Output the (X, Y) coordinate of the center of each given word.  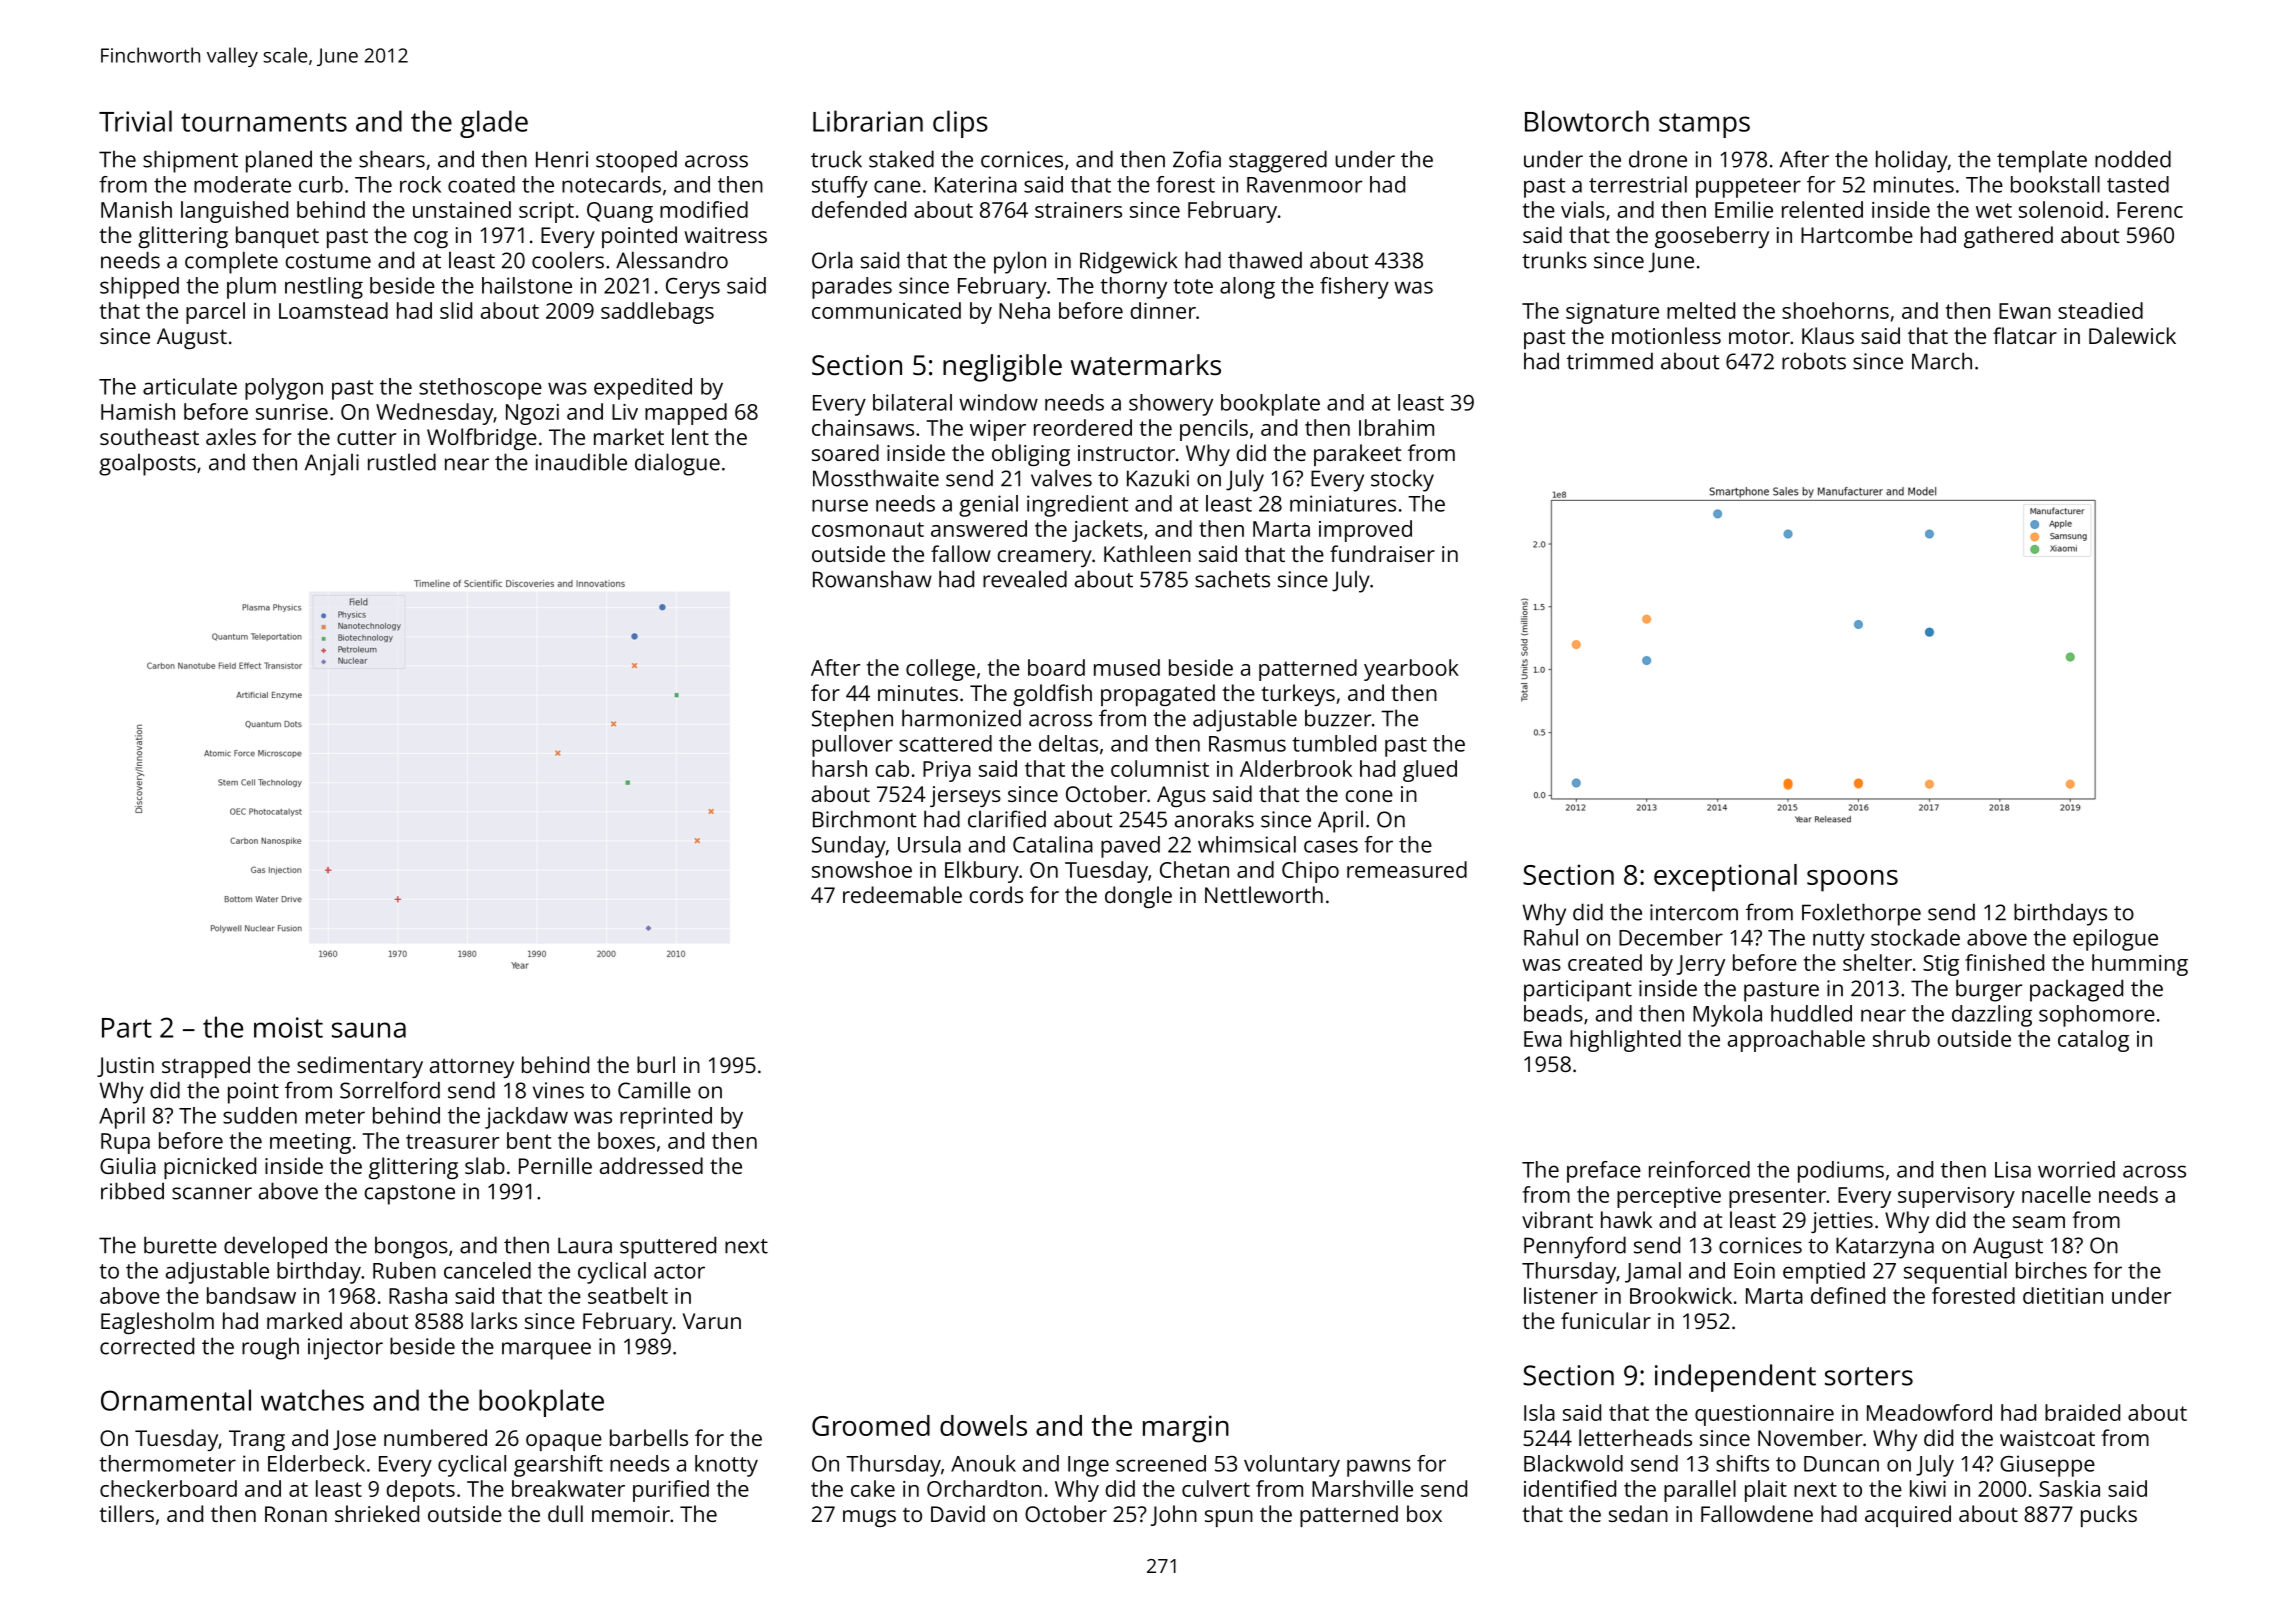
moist (288, 1027)
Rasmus (1247, 744)
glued (1430, 771)
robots (1814, 361)
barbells (649, 1437)
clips (960, 124)
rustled (402, 462)
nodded (2133, 159)
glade (494, 124)
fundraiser (1382, 553)
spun (1229, 1518)
